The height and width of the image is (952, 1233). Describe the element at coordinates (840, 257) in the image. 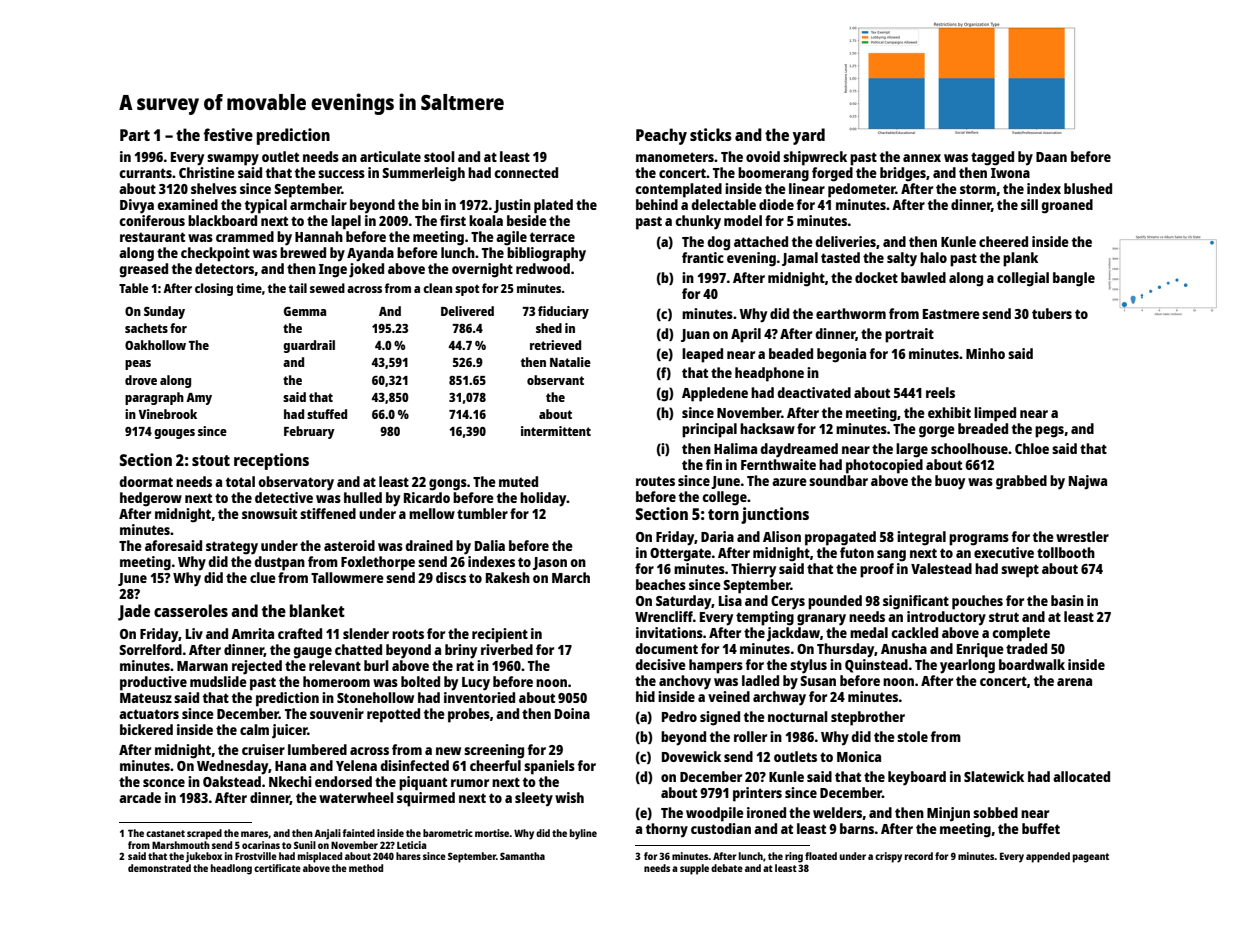

I see `tasted` at that location.
